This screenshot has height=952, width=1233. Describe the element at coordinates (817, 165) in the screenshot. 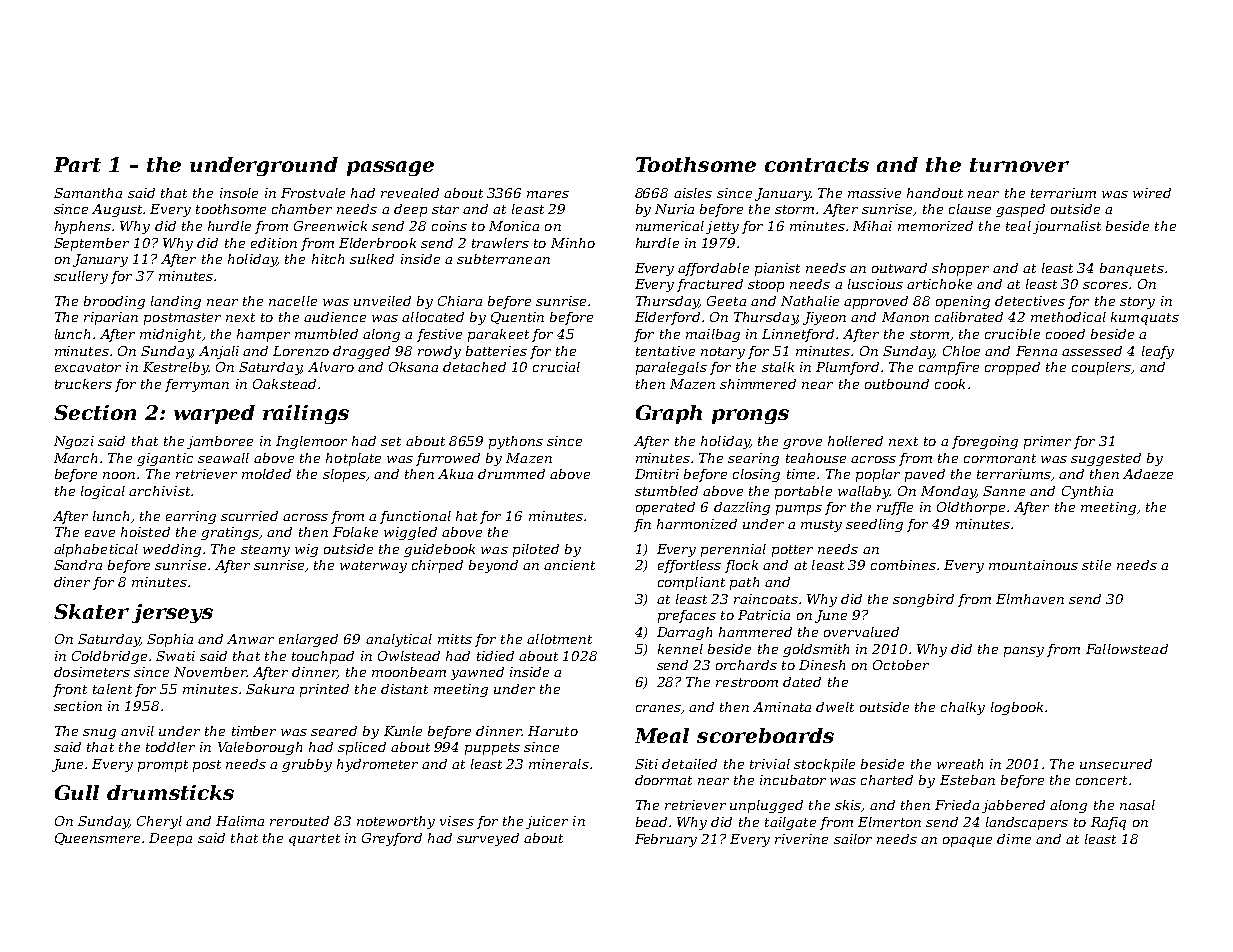

I see `contracts` at that location.
